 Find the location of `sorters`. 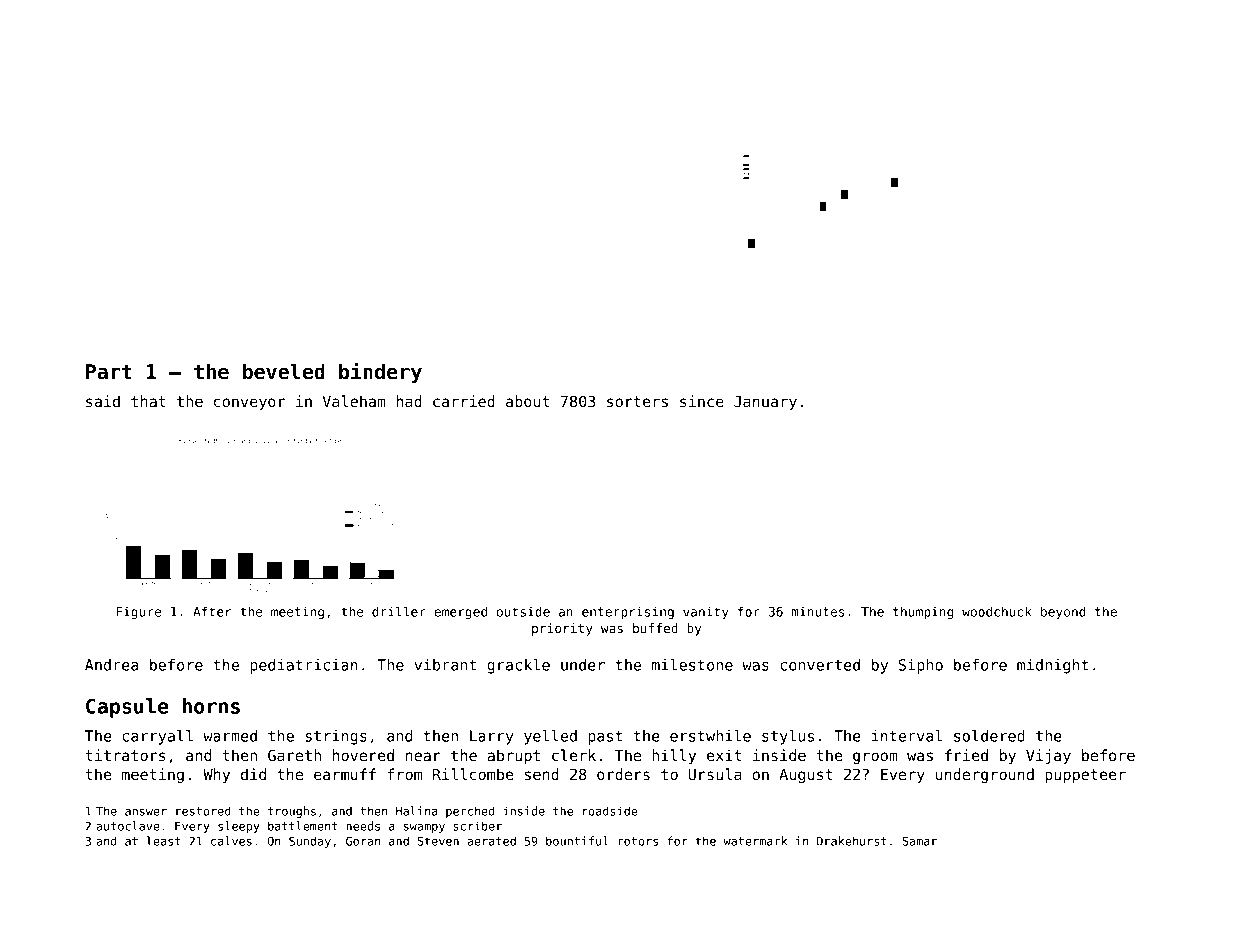

sorters is located at coordinates (637, 401).
